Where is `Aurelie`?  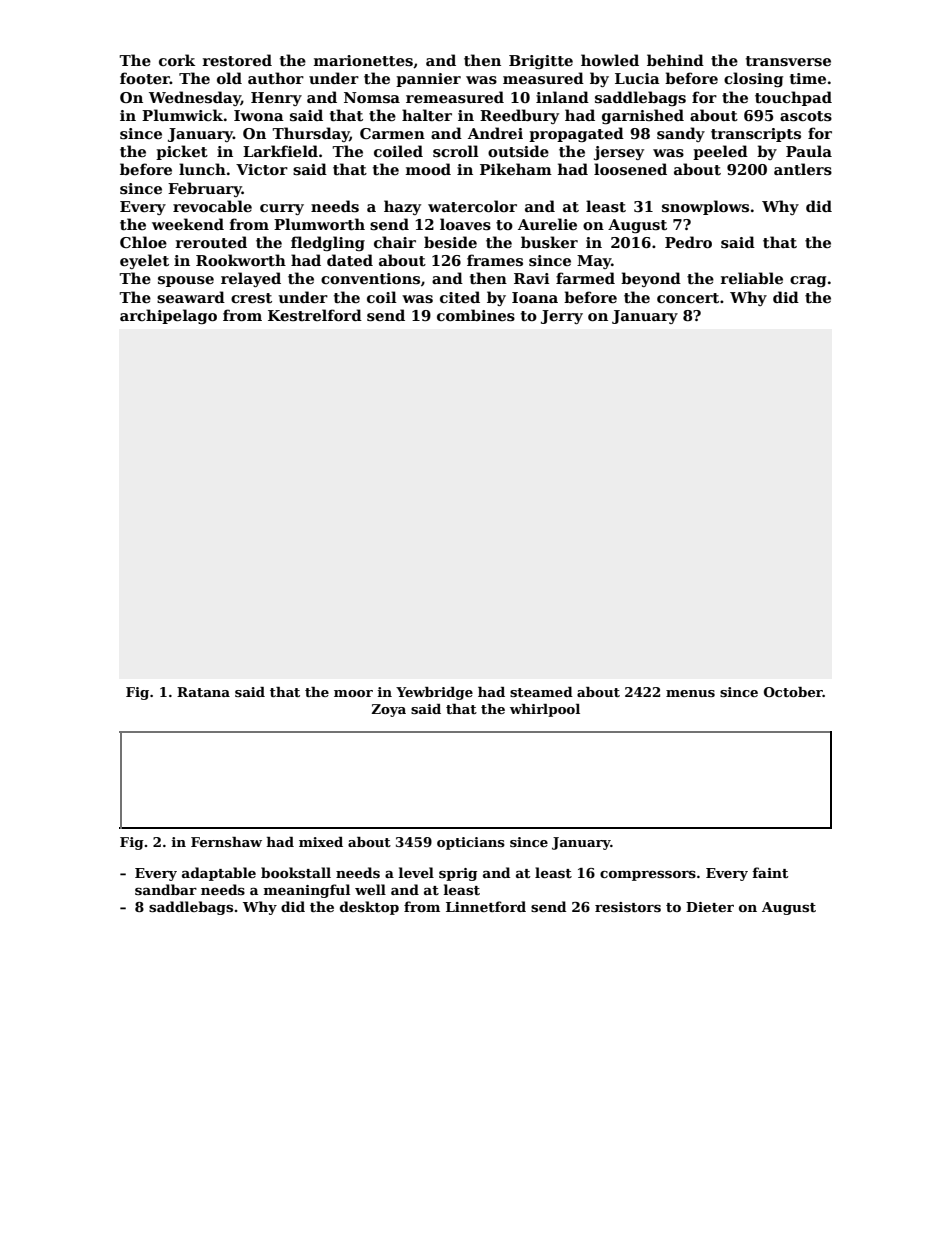 Aurelie is located at coordinates (547, 224).
